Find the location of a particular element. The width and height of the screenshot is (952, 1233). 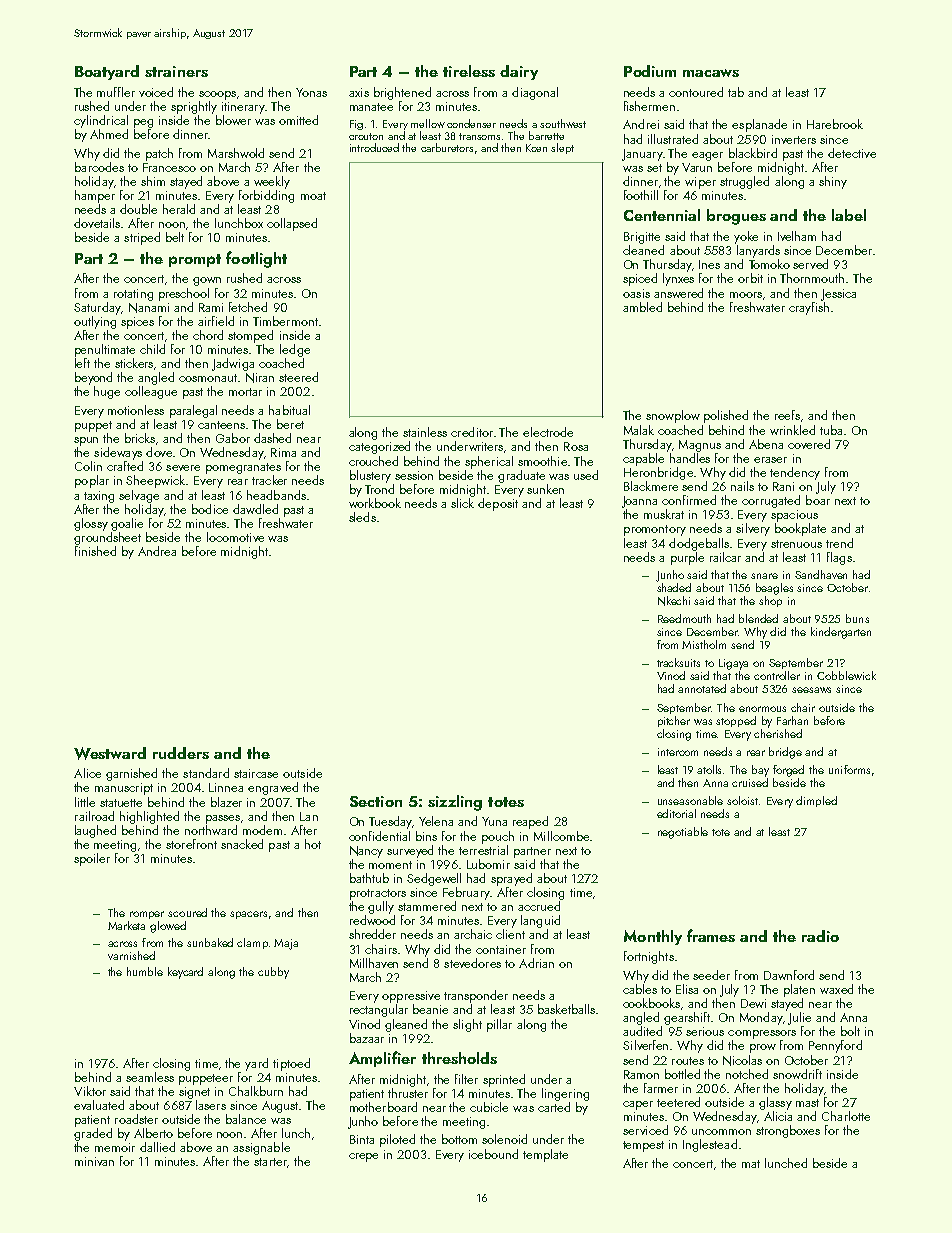

Tuesday is located at coordinates (390, 822).
